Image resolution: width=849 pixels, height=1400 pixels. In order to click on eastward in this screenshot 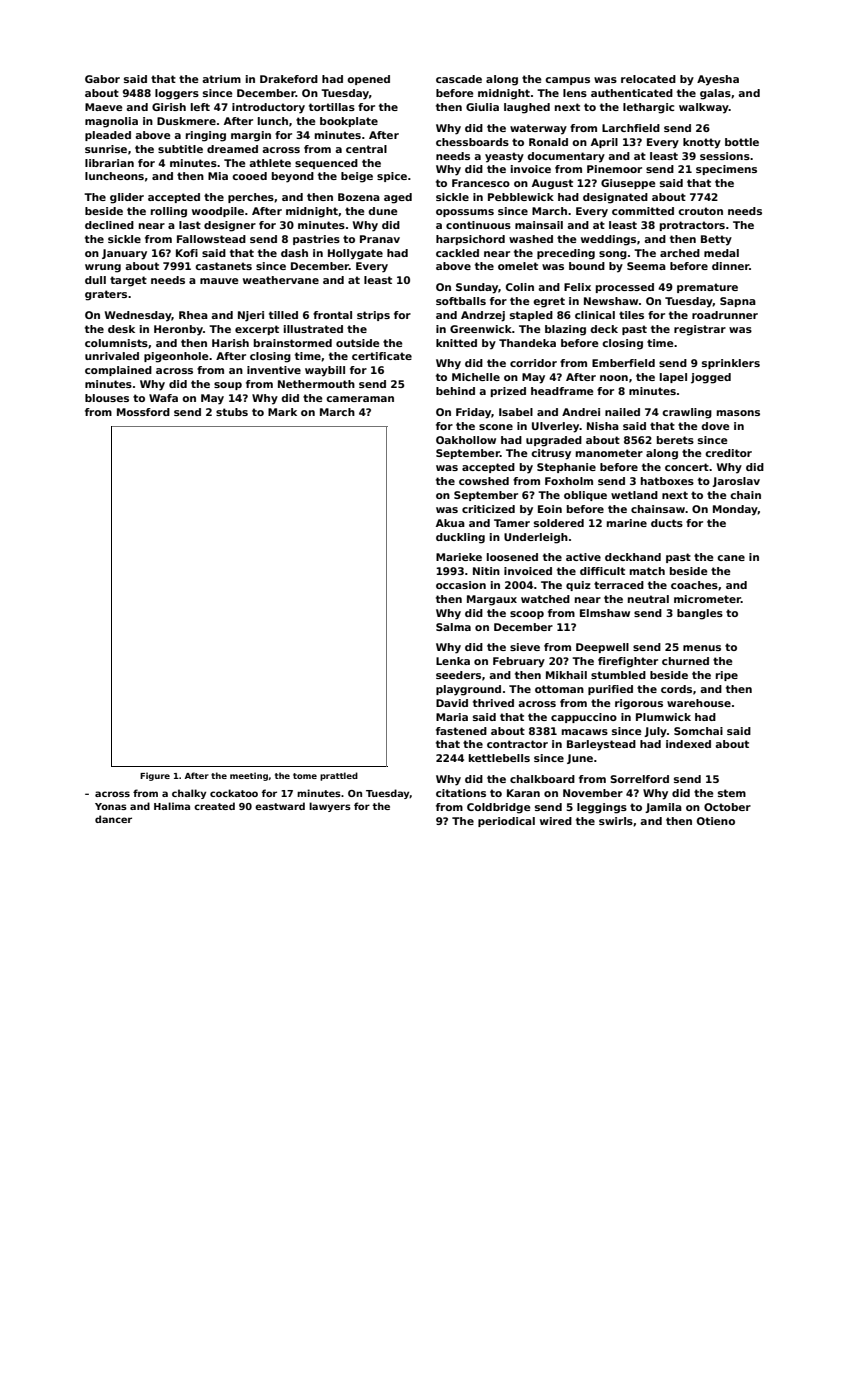, I will do `click(280, 806)`.
